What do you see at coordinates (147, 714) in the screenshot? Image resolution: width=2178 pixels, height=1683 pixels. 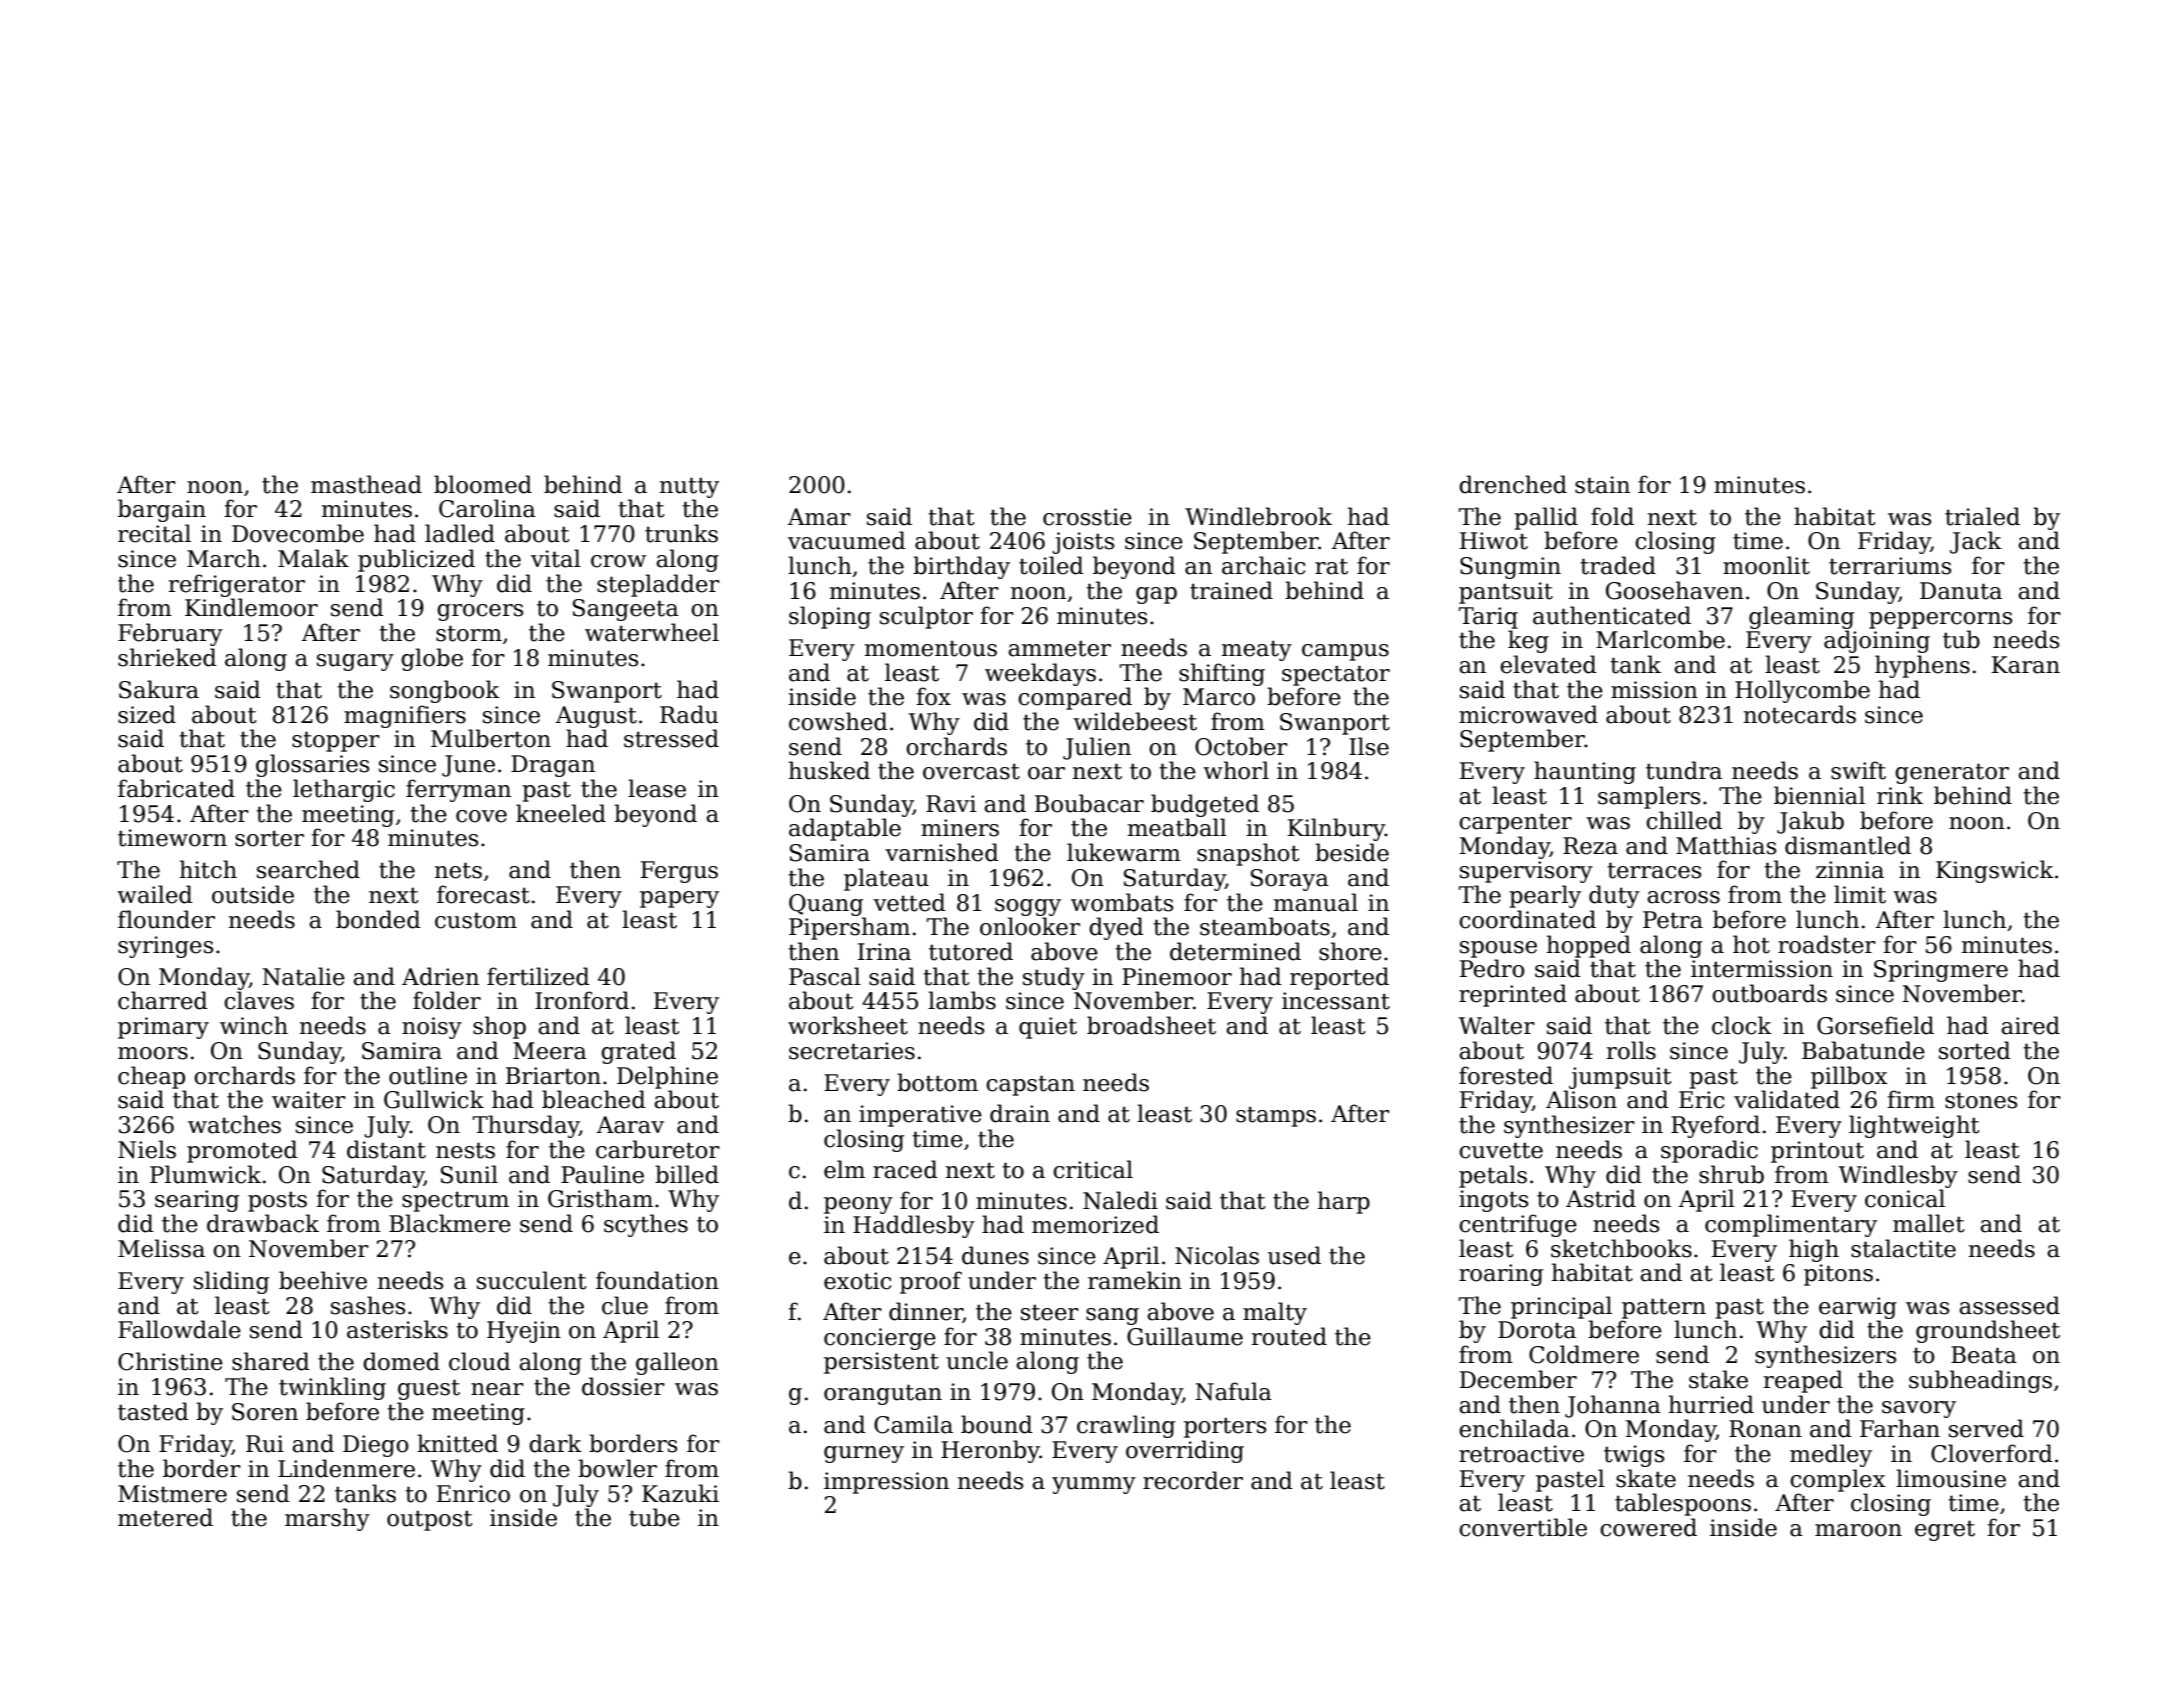 I see `sized` at bounding box center [147, 714].
